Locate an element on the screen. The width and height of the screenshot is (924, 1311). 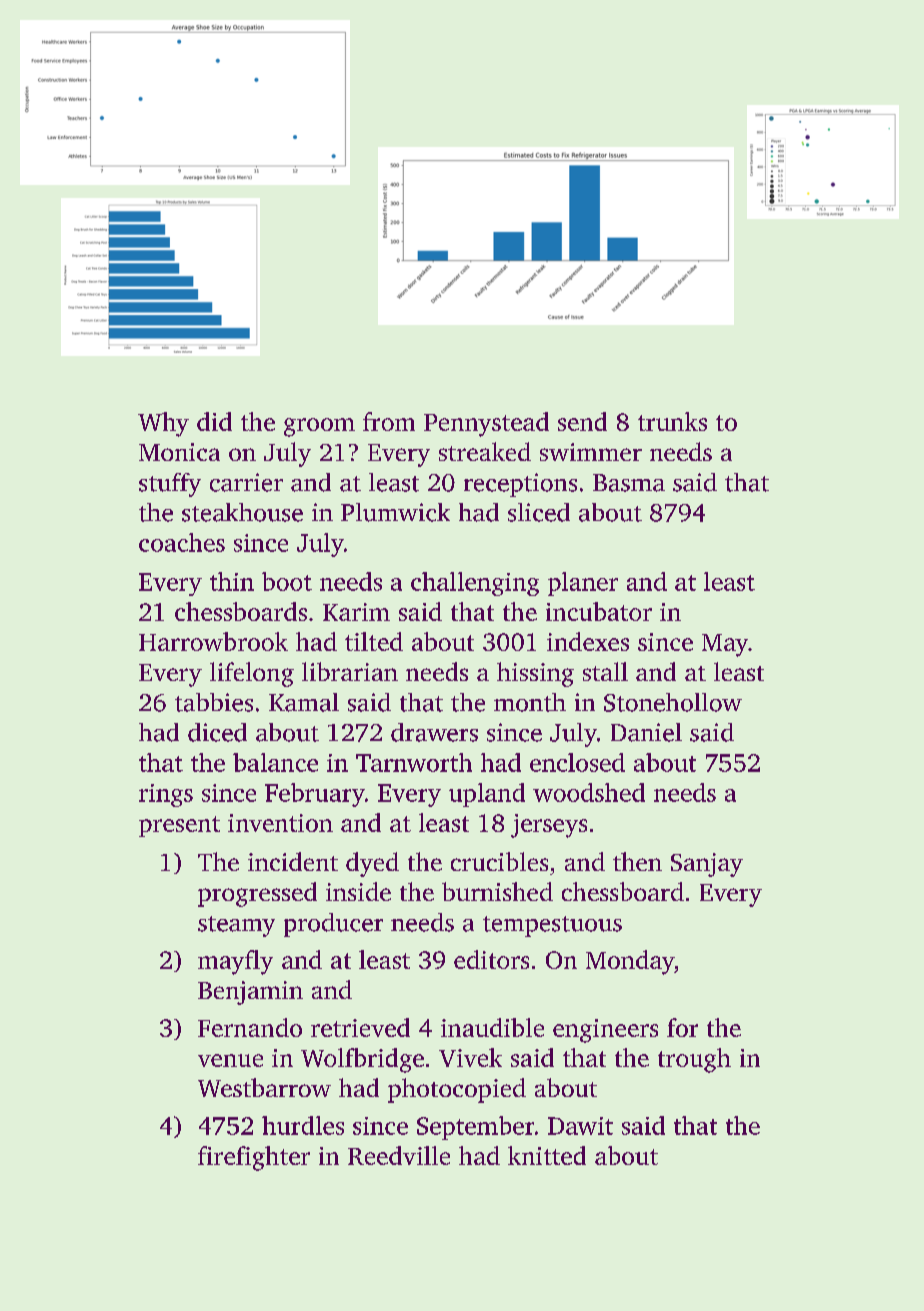
editors is located at coordinates (491, 959).
